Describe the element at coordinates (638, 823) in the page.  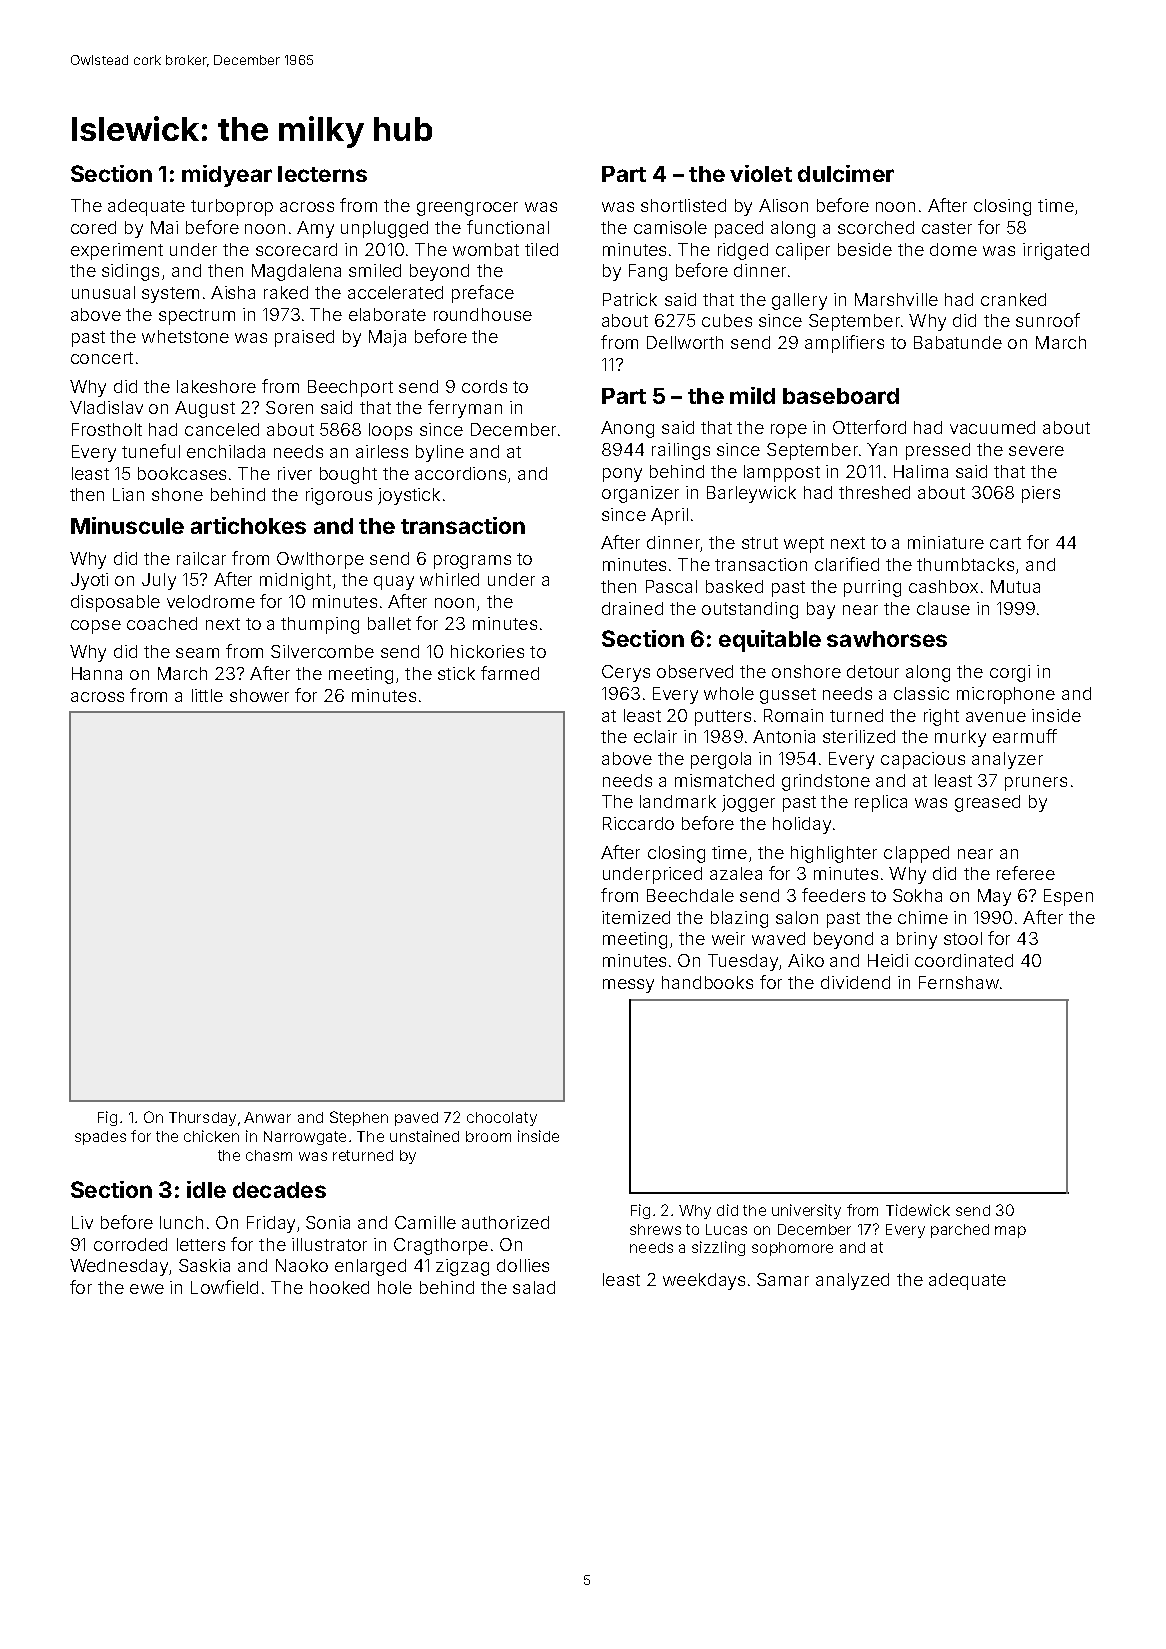
I see `Riccardo` at that location.
